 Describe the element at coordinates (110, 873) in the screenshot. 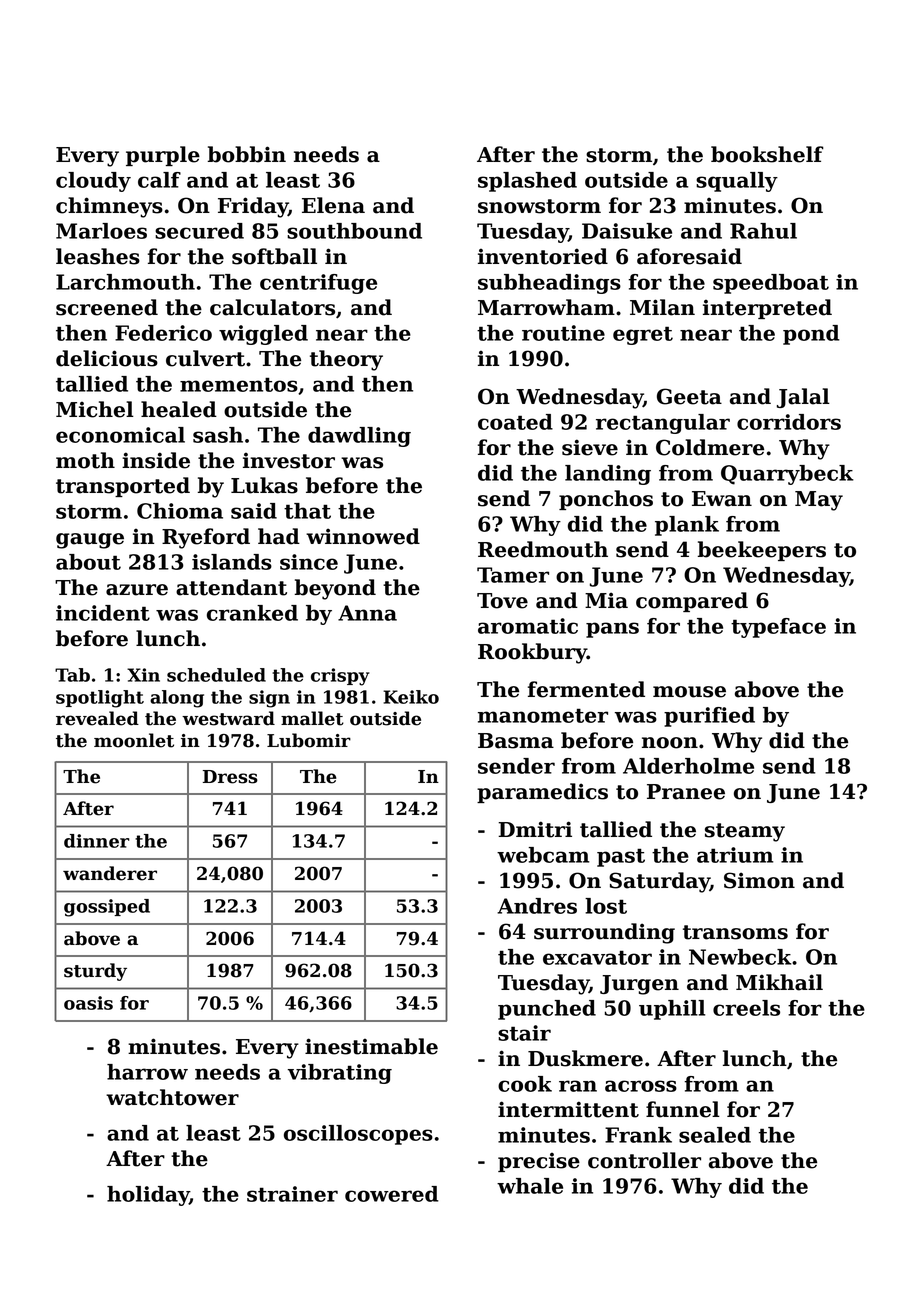

I see `wanderer` at that location.
